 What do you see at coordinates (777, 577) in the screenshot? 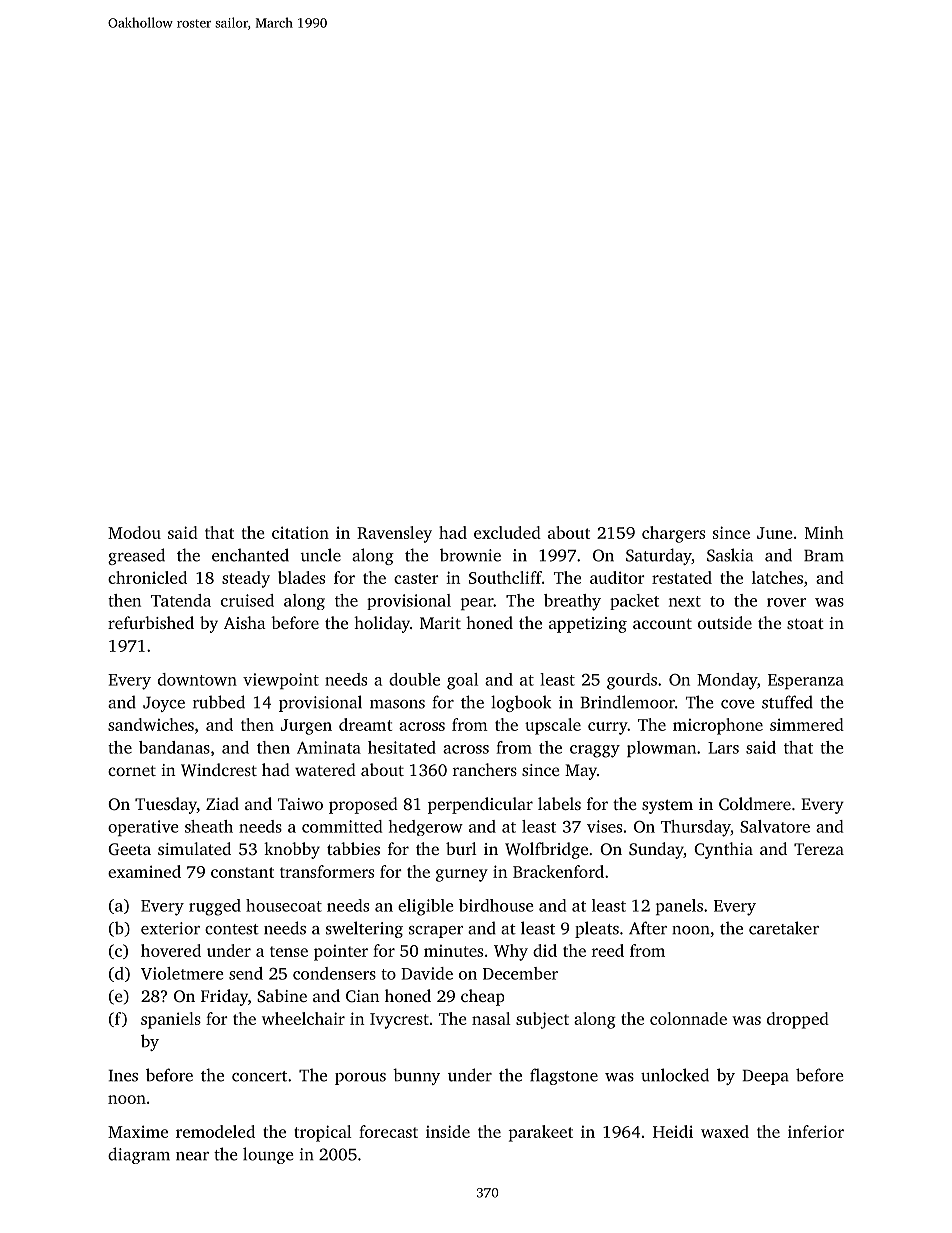
I see `latches` at bounding box center [777, 577].
